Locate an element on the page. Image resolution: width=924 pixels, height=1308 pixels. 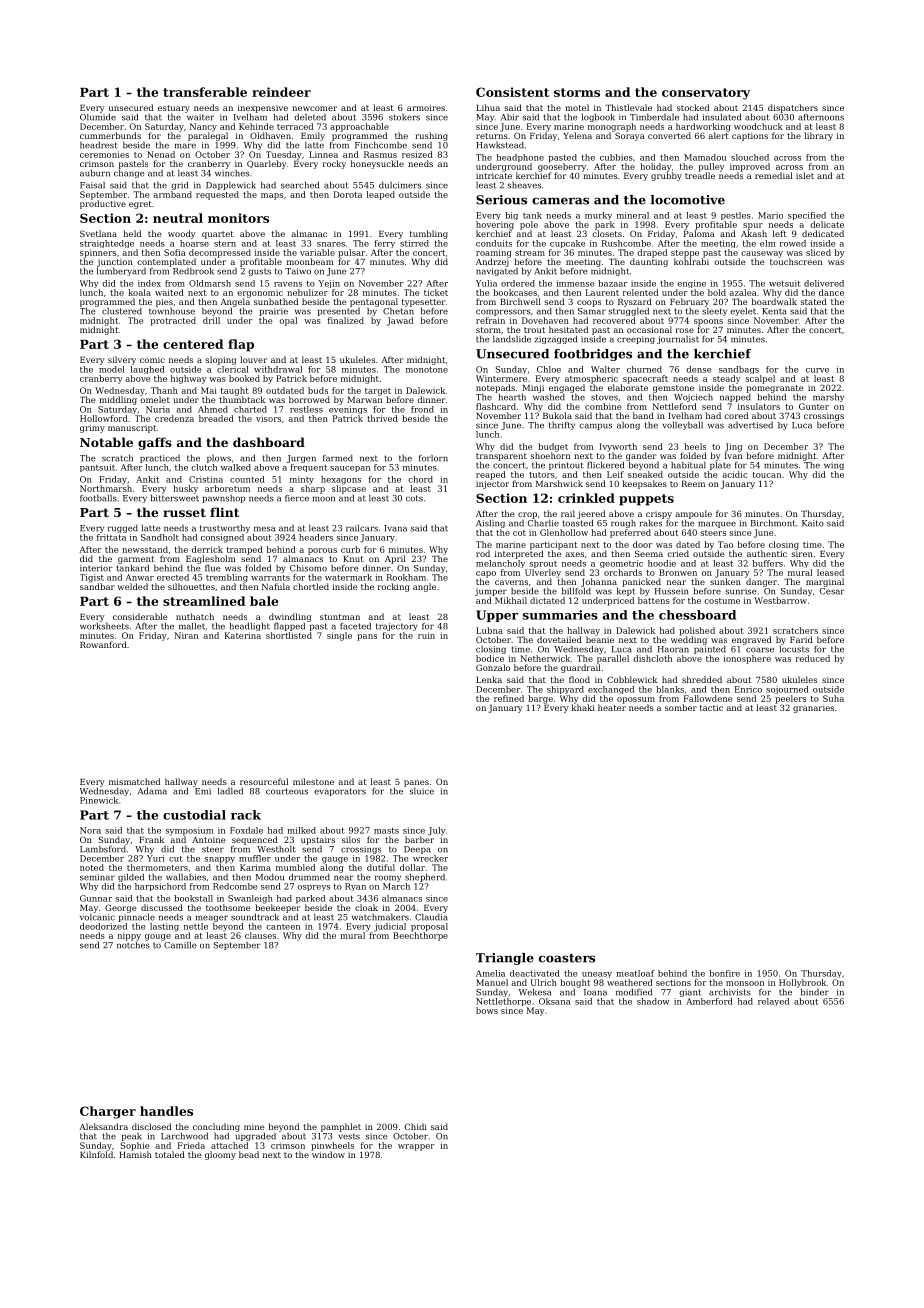
Chidi is located at coordinates (416, 1126).
